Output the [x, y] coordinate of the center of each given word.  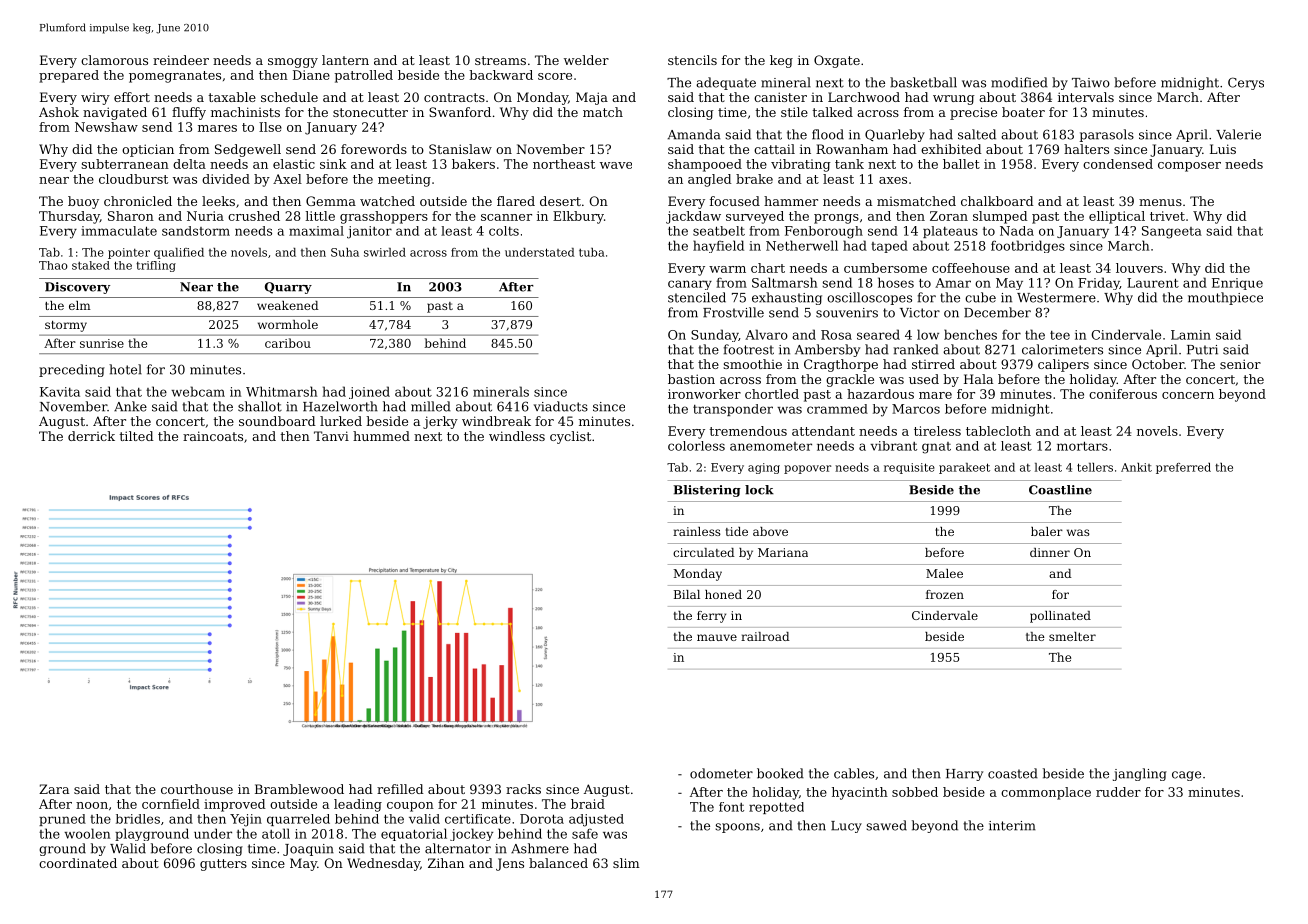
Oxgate [837, 61]
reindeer [181, 60]
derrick [91, 436]
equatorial [414, 834]
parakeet [964, 468]
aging [764, 468]
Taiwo [1091, 83]
